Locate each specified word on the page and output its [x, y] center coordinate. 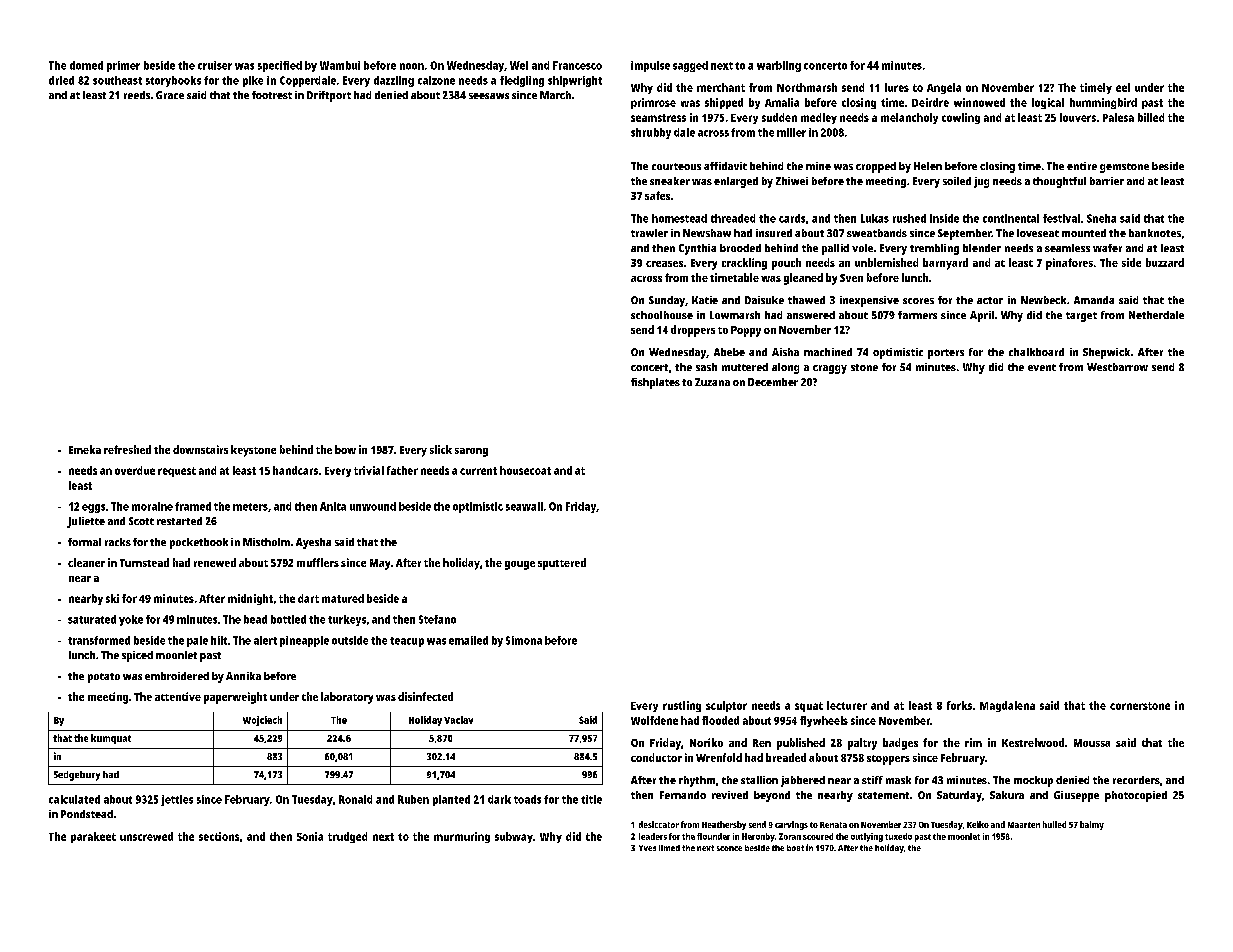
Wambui [340, 65]
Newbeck [1043, 300]
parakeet [93, 837]
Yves [647, 848]
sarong [471, 452]
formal [84, 542]
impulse [650, 66]
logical [1048, 103]
